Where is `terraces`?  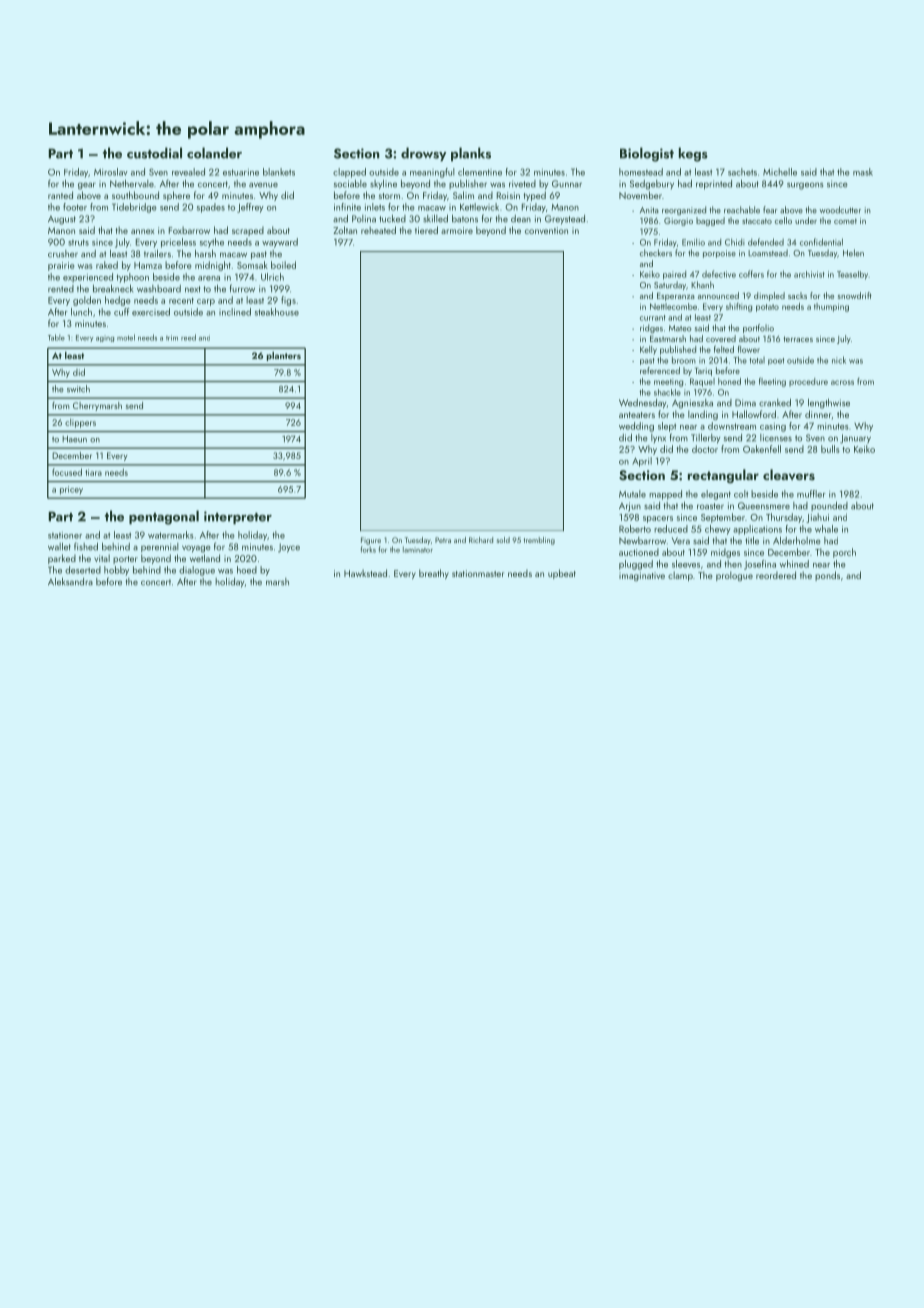 terraces is located at coordinates (798, 339).
